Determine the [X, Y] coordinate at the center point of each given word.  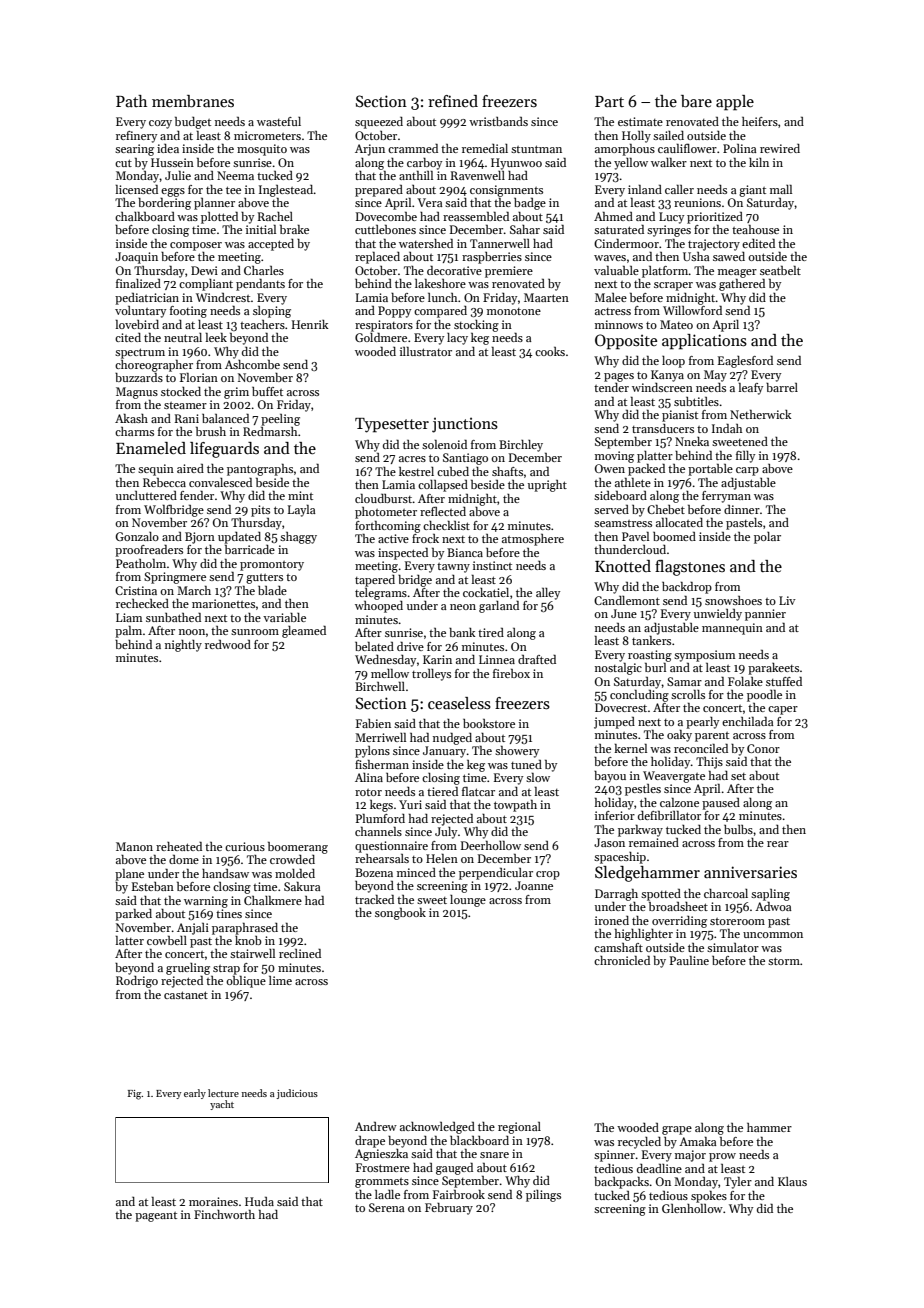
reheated [179, 846]
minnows [619, 324]
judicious [297, 1094]
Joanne [534, 885]
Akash [131, 418]
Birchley [521, 446]
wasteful [279, 121]
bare [696, 101]
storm [784, 961]
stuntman [536, 149]
